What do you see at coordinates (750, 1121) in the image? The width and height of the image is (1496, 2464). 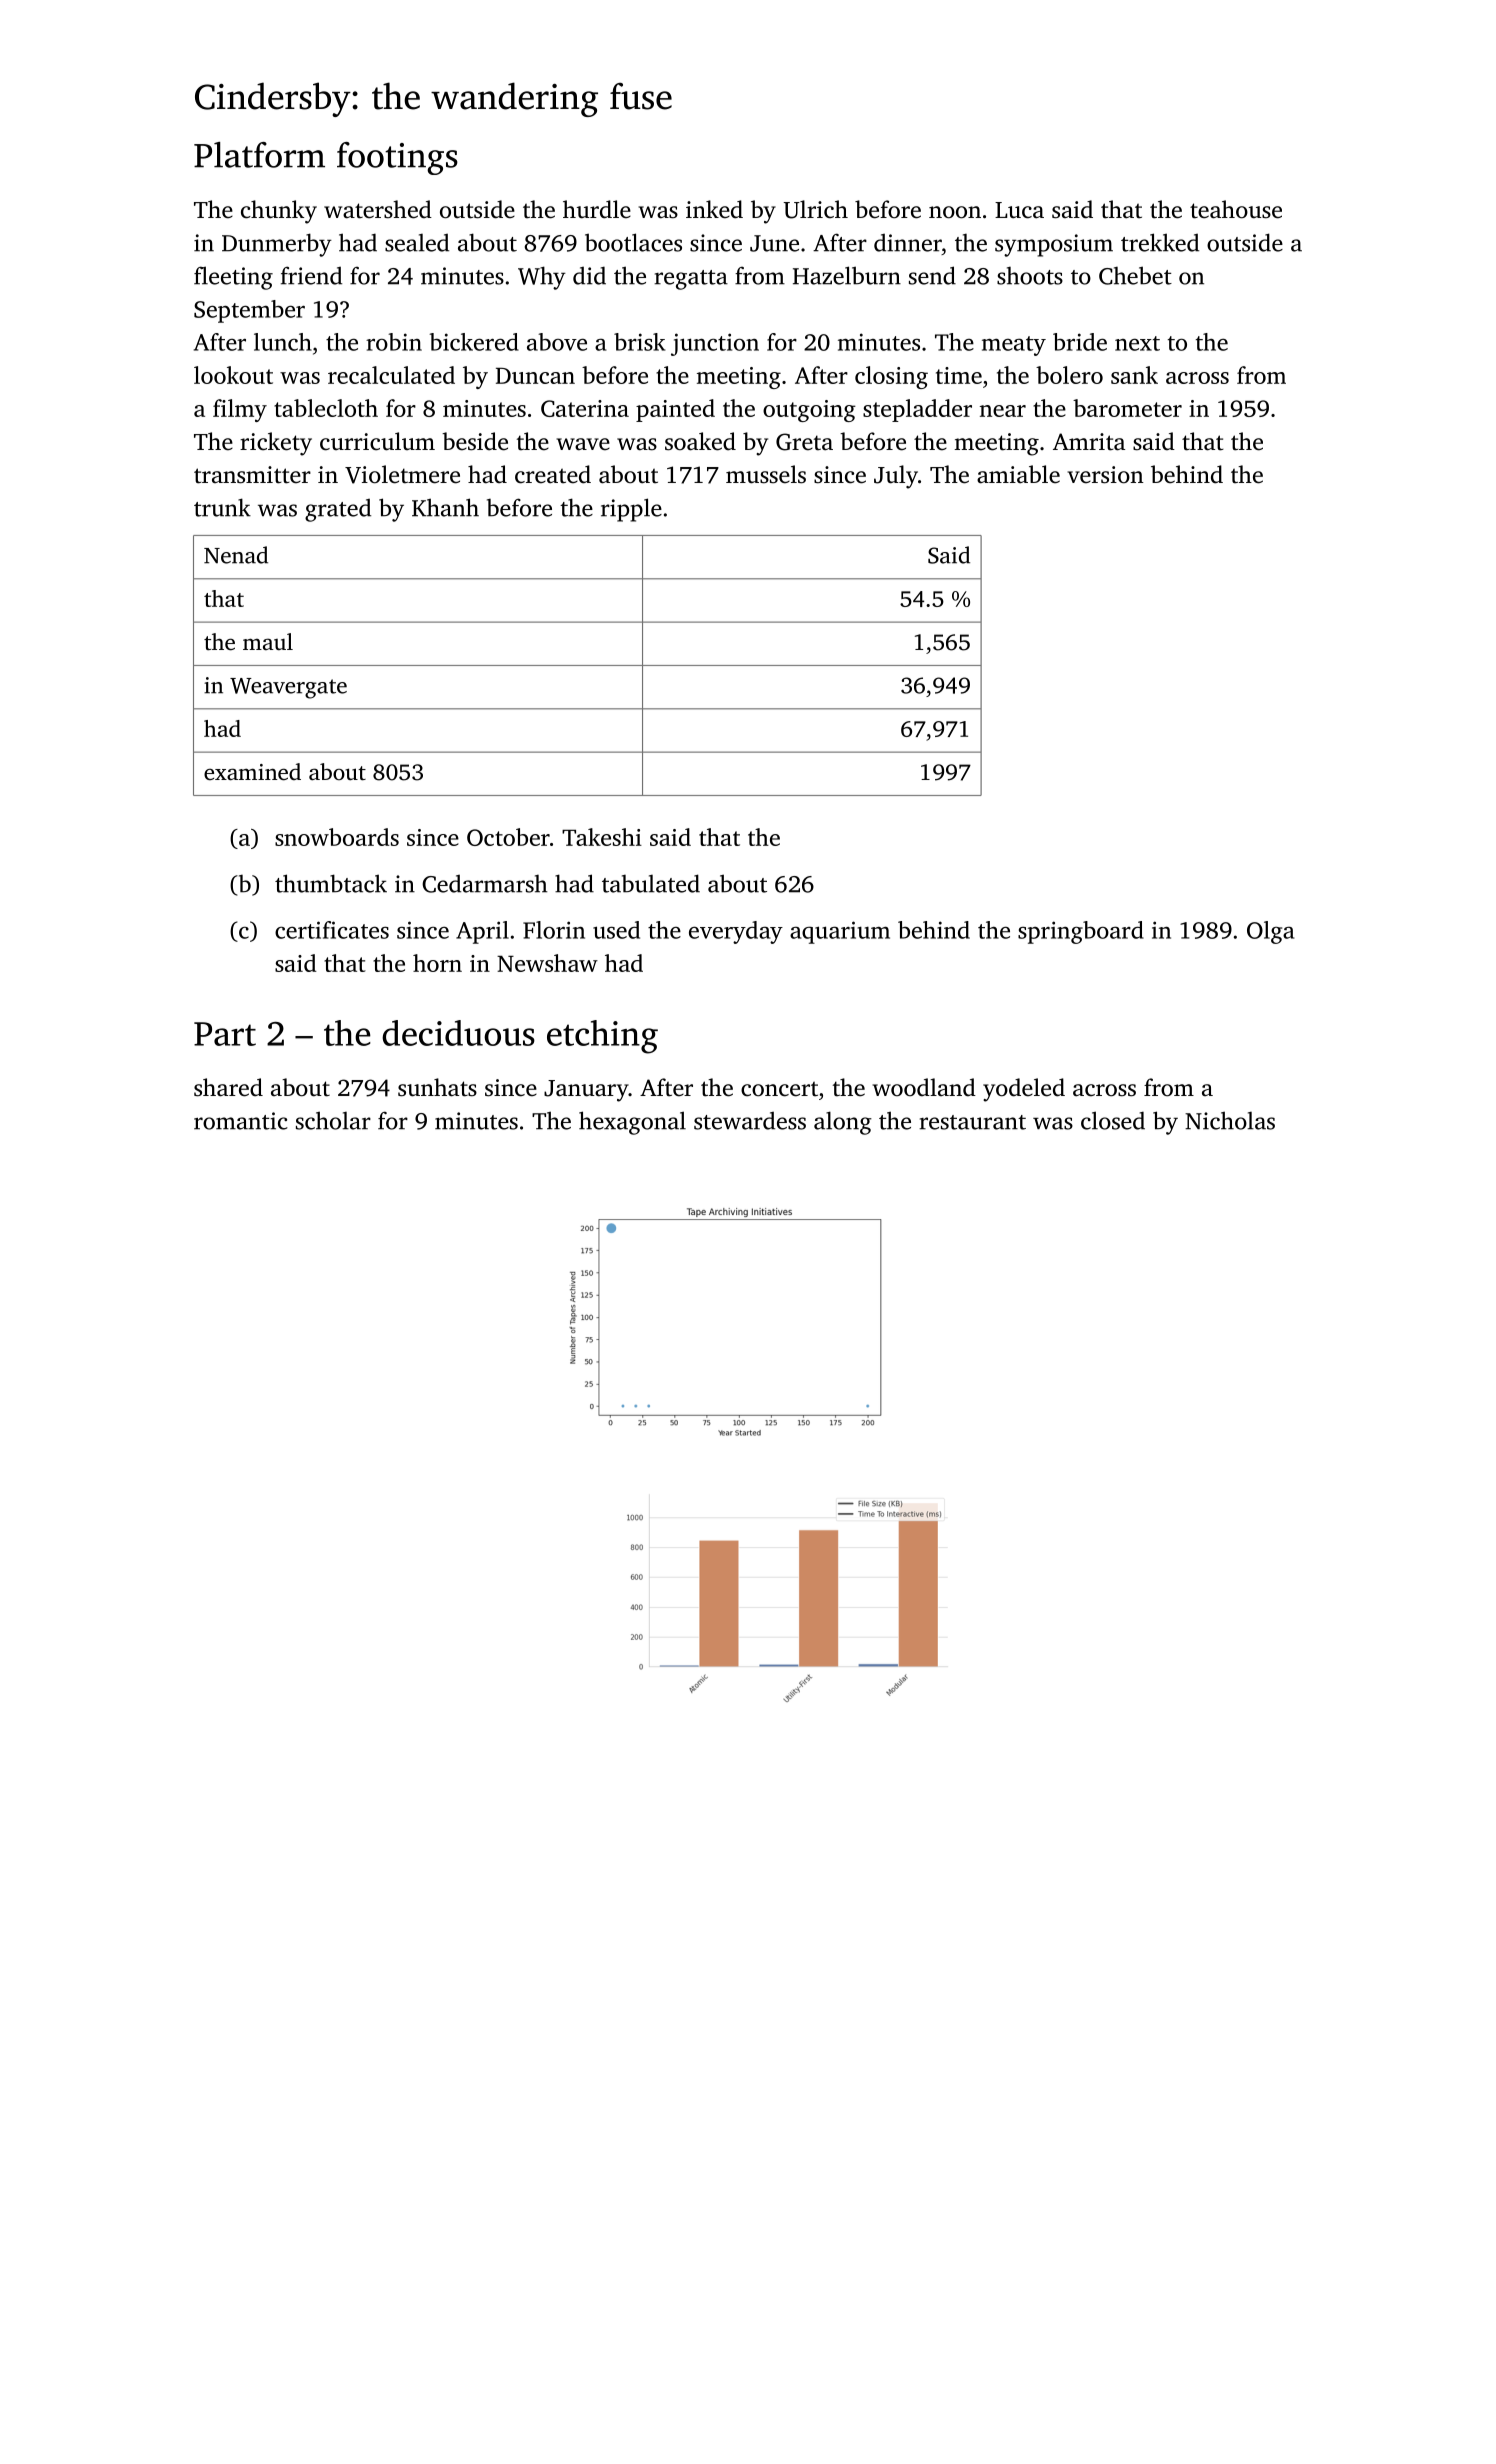 I see `stewardess` at bounding box center [750, 1121].
